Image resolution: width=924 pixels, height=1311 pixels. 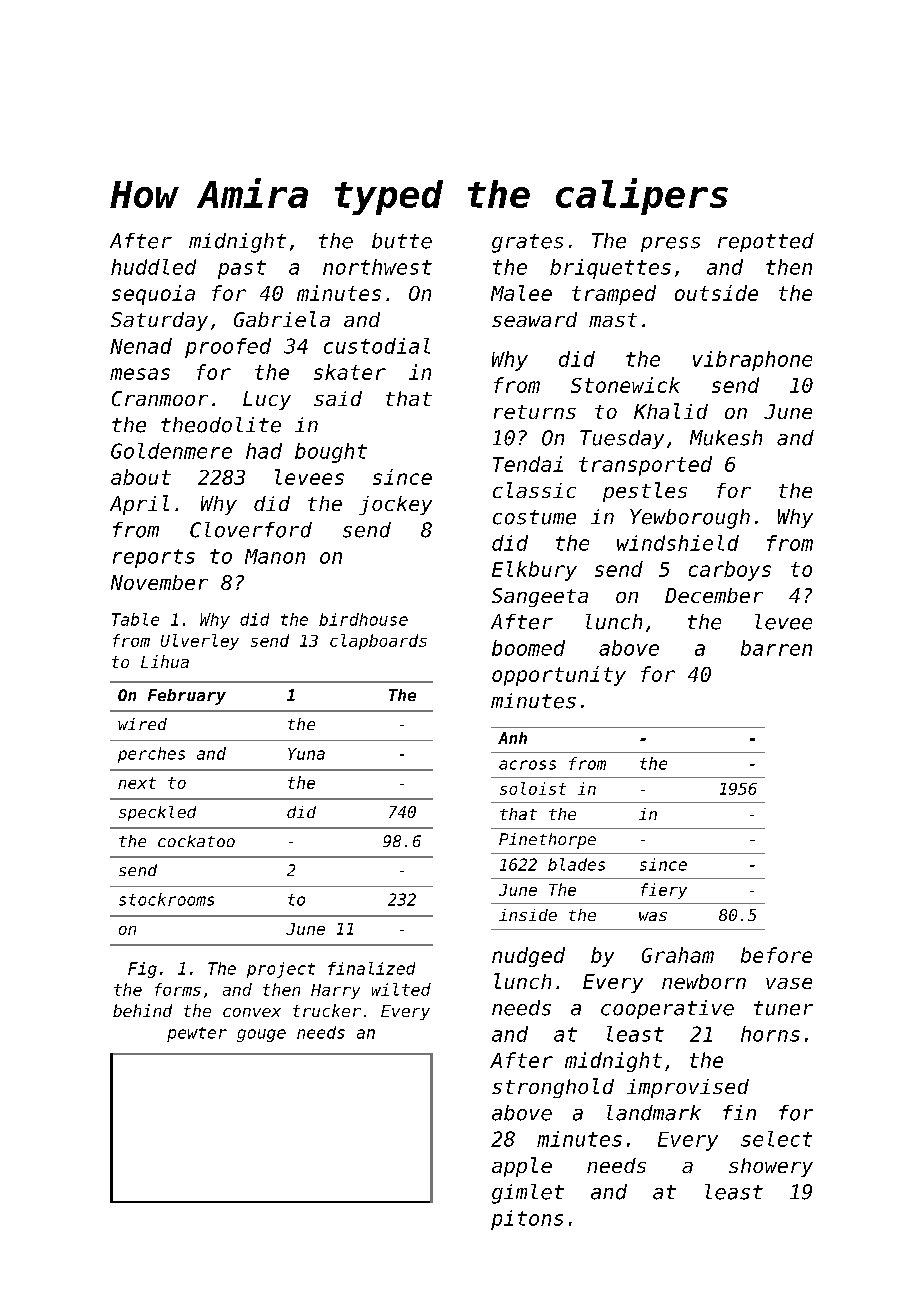 I want to click on fiery, so click(x=664, y=891).
